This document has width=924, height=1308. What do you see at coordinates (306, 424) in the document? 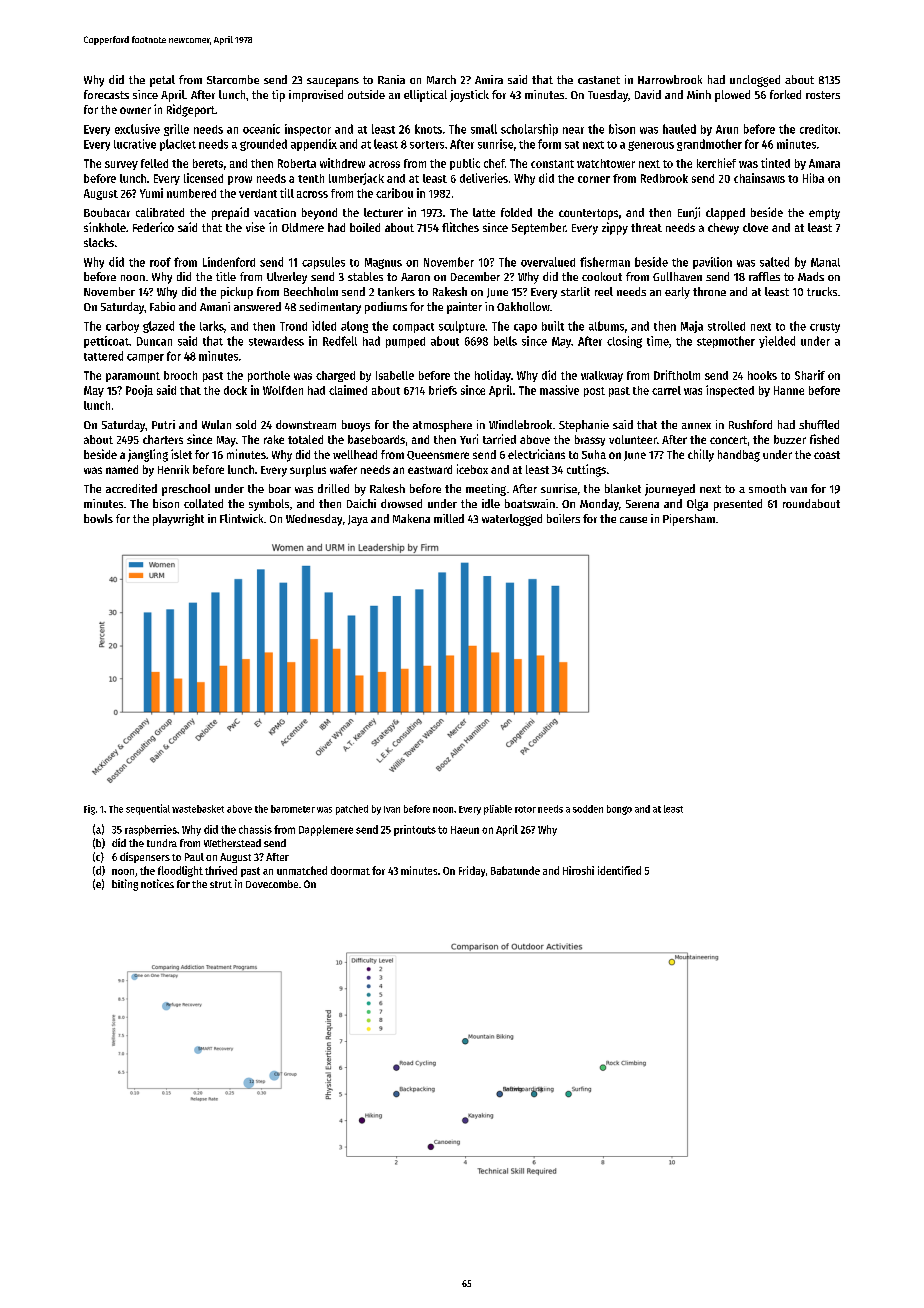
I see `downstream` at bounding box center [306, 424].
